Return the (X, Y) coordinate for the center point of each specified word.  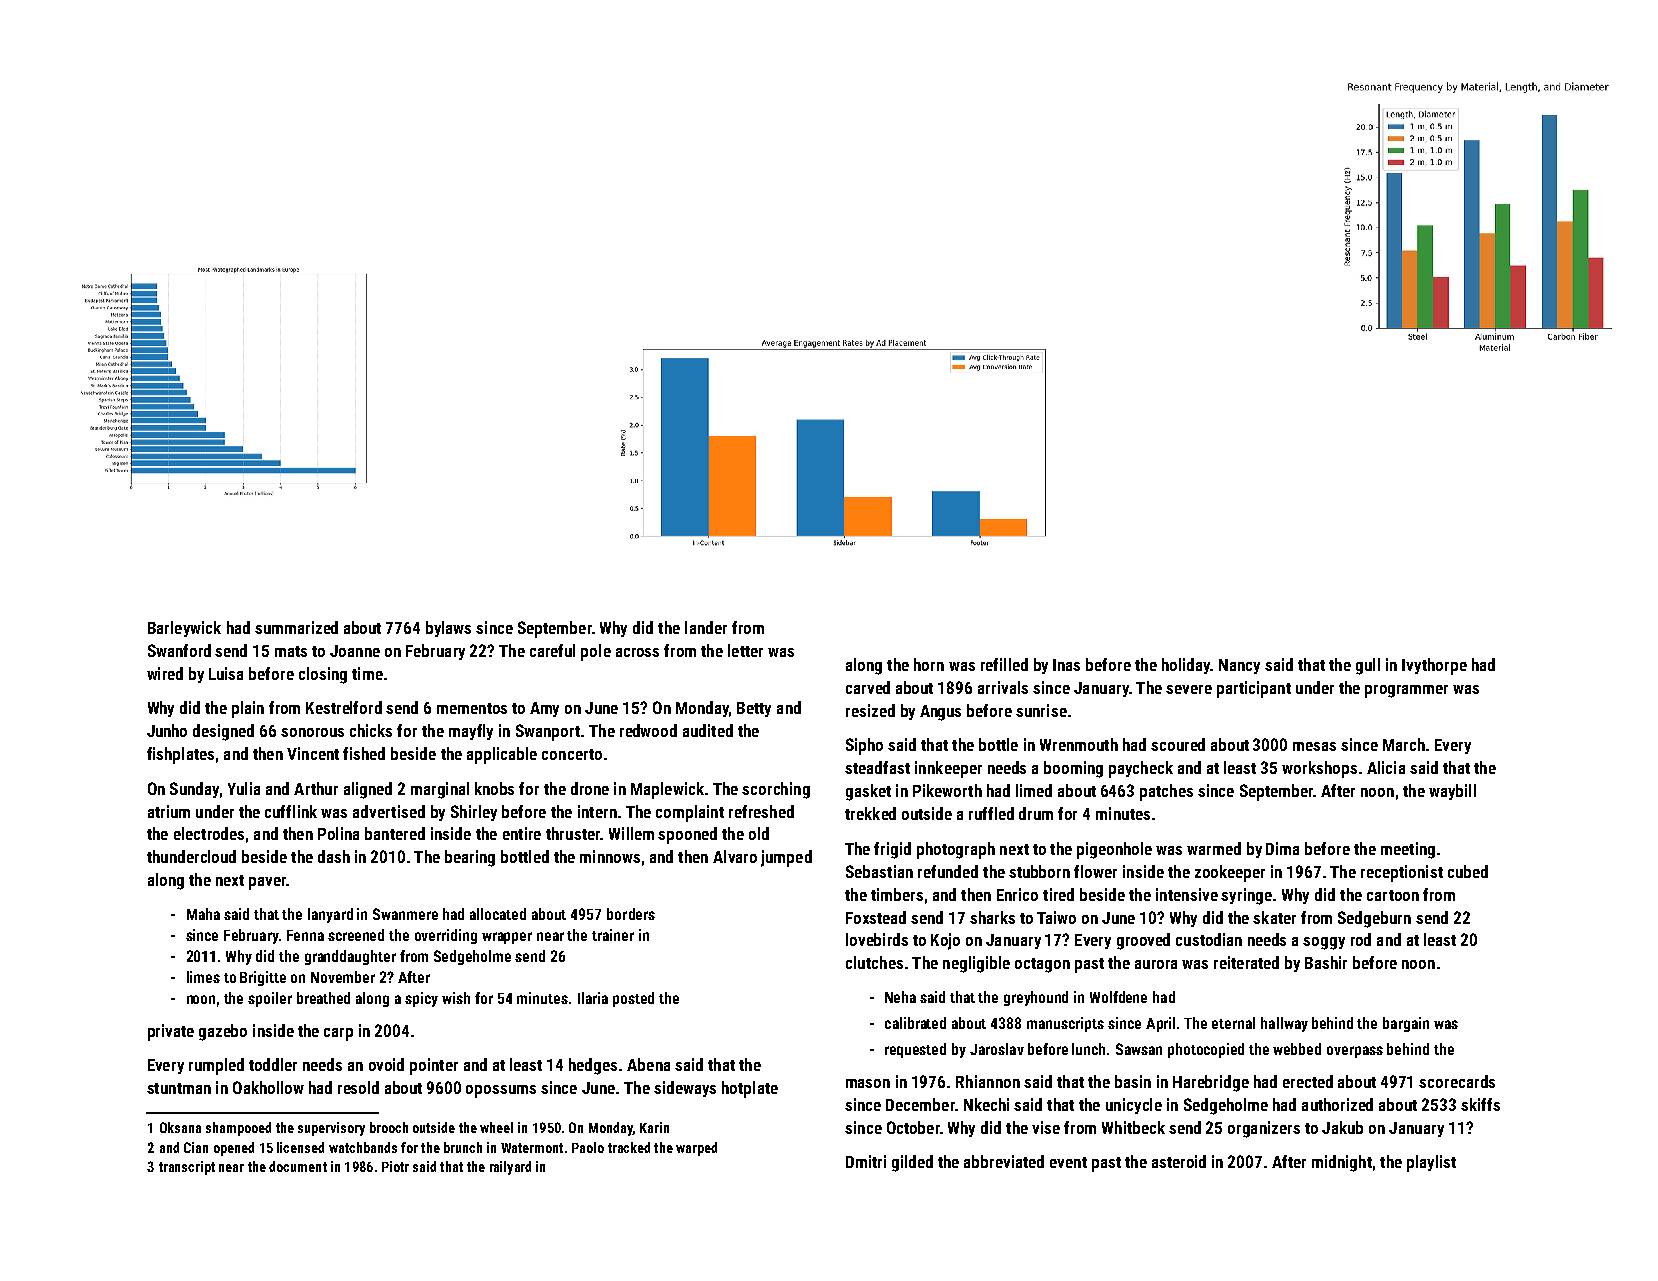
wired (165, 673)
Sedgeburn (1374, 919)
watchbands (363, 1147)
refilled (1004, 664)
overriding (446, 936)
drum (1036, 813)
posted (633, 999)
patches (1166, 792)
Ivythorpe (1434, 666)
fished (364, 753)
